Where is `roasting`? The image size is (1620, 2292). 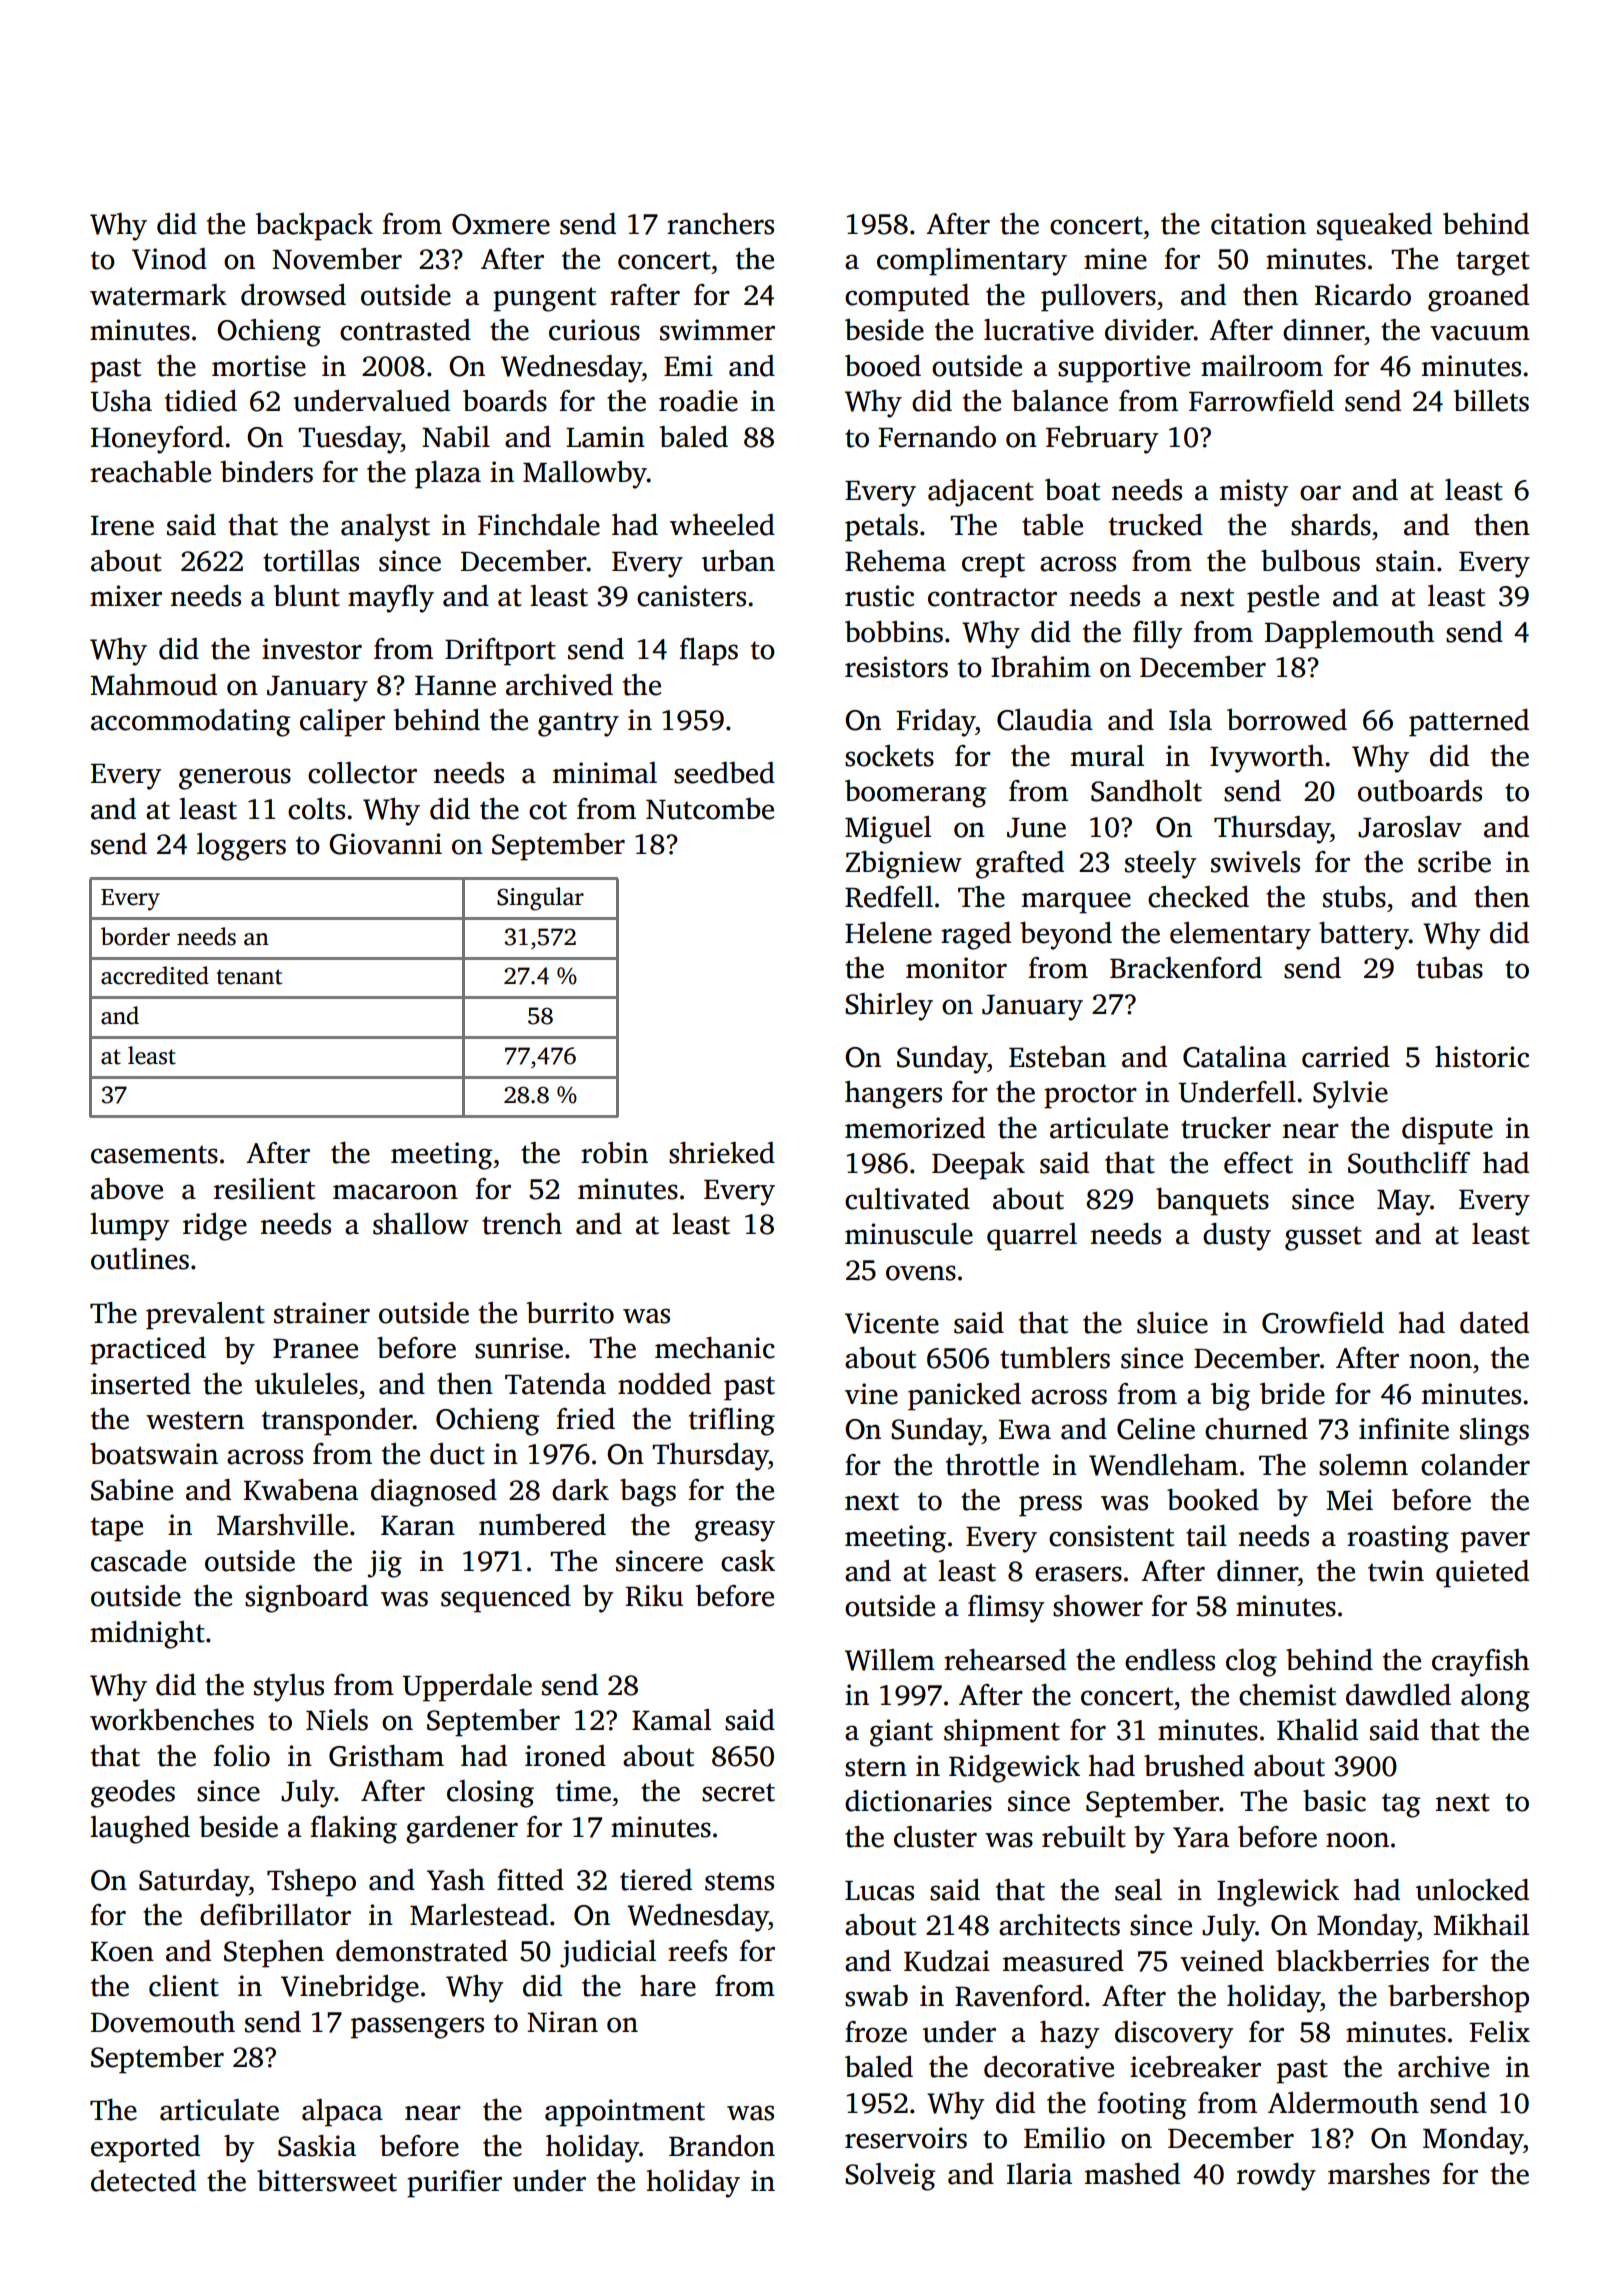
roasting is located at coordinates (1398, 1539).
